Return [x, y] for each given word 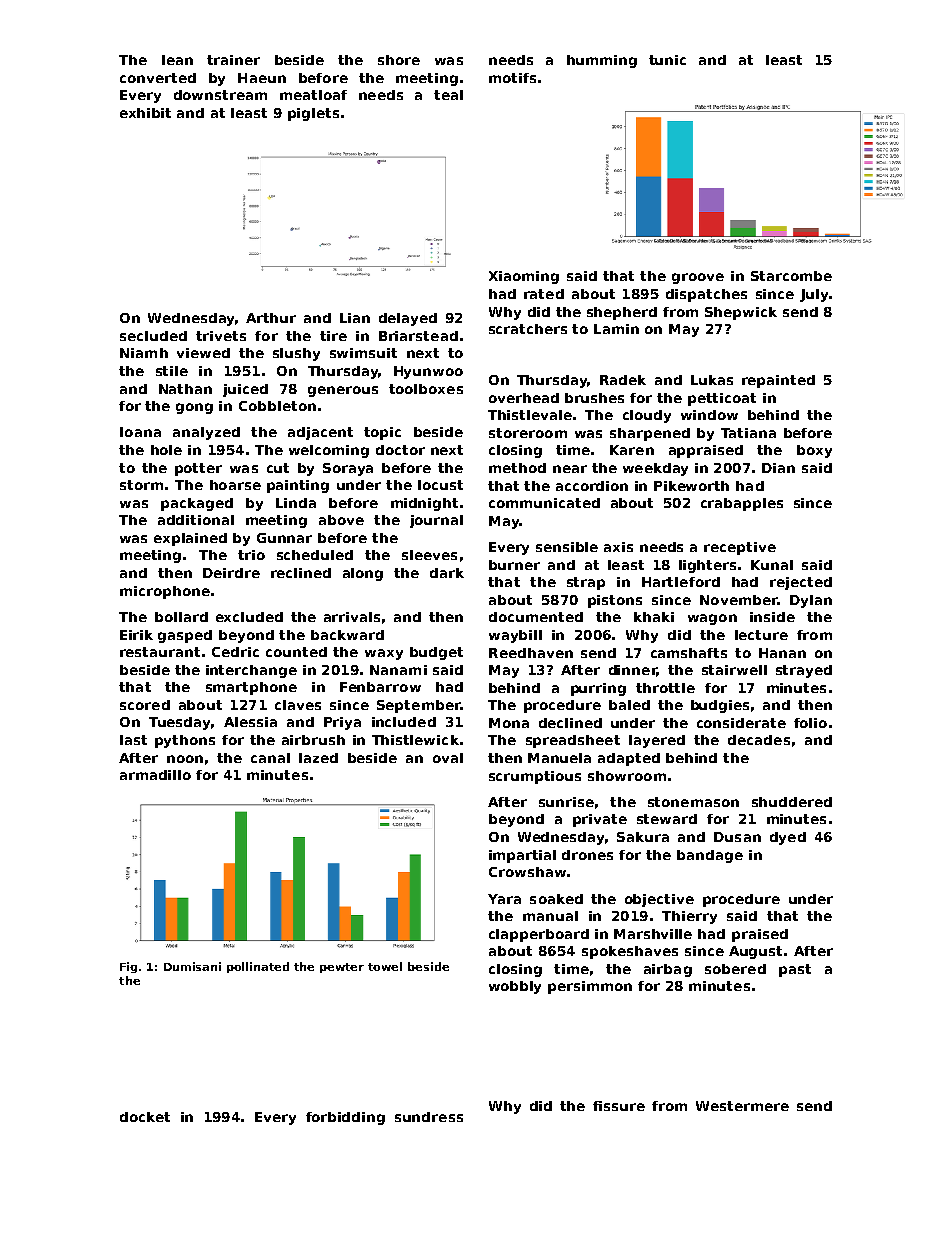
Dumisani [192, 966]
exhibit [145, 113]
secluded [153, 336]
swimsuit [363, 353]
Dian [778, 468]
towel [385, 966]
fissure [619, 1106]
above [341, 520]
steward [667, 819]
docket [145, 1117]
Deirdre [231, 573]
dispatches [706, 295]
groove [698, 278]
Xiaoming [524, 277]
